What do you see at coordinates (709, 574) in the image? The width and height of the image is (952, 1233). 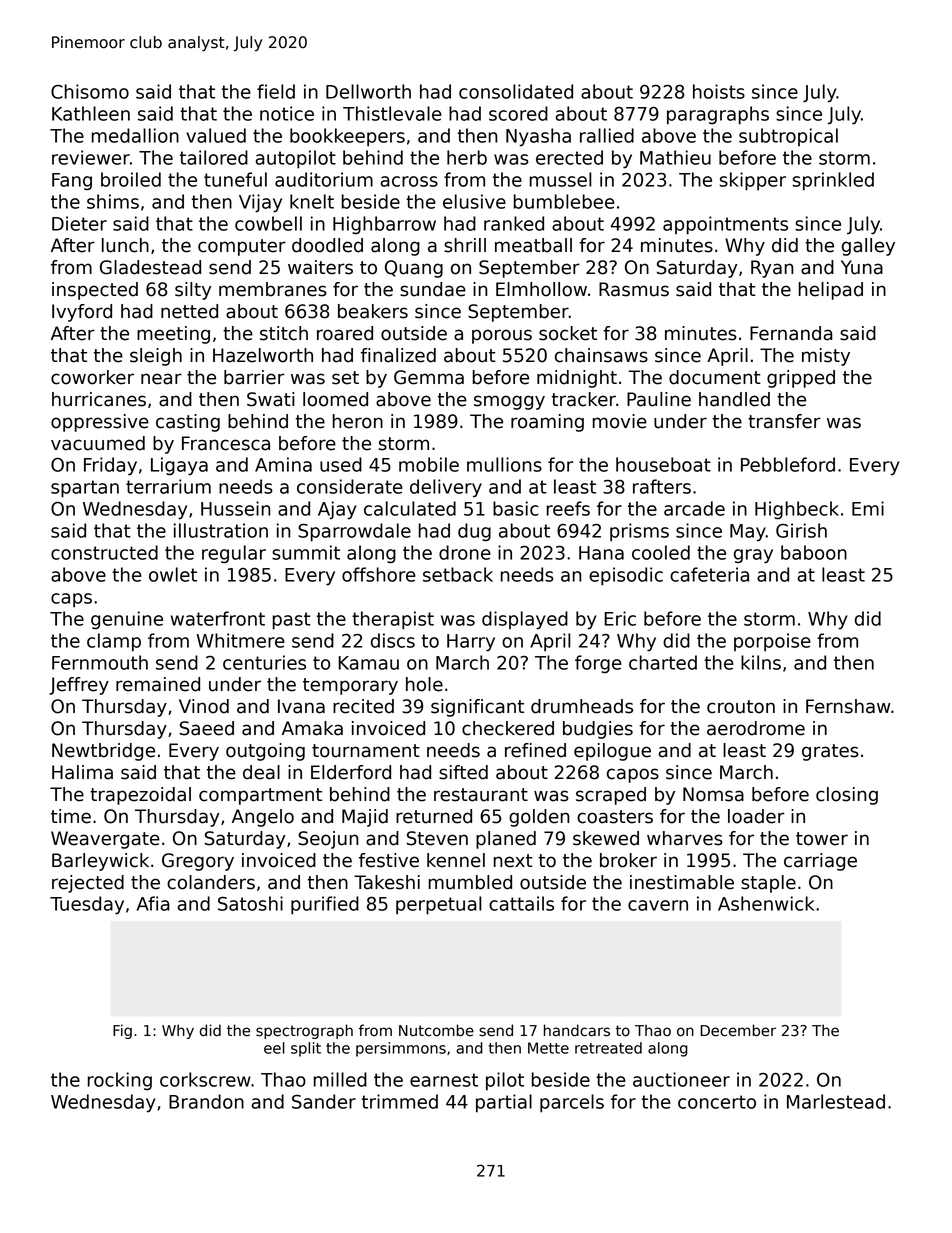 I see `cafeteria` at bounding box center [709, 574].
